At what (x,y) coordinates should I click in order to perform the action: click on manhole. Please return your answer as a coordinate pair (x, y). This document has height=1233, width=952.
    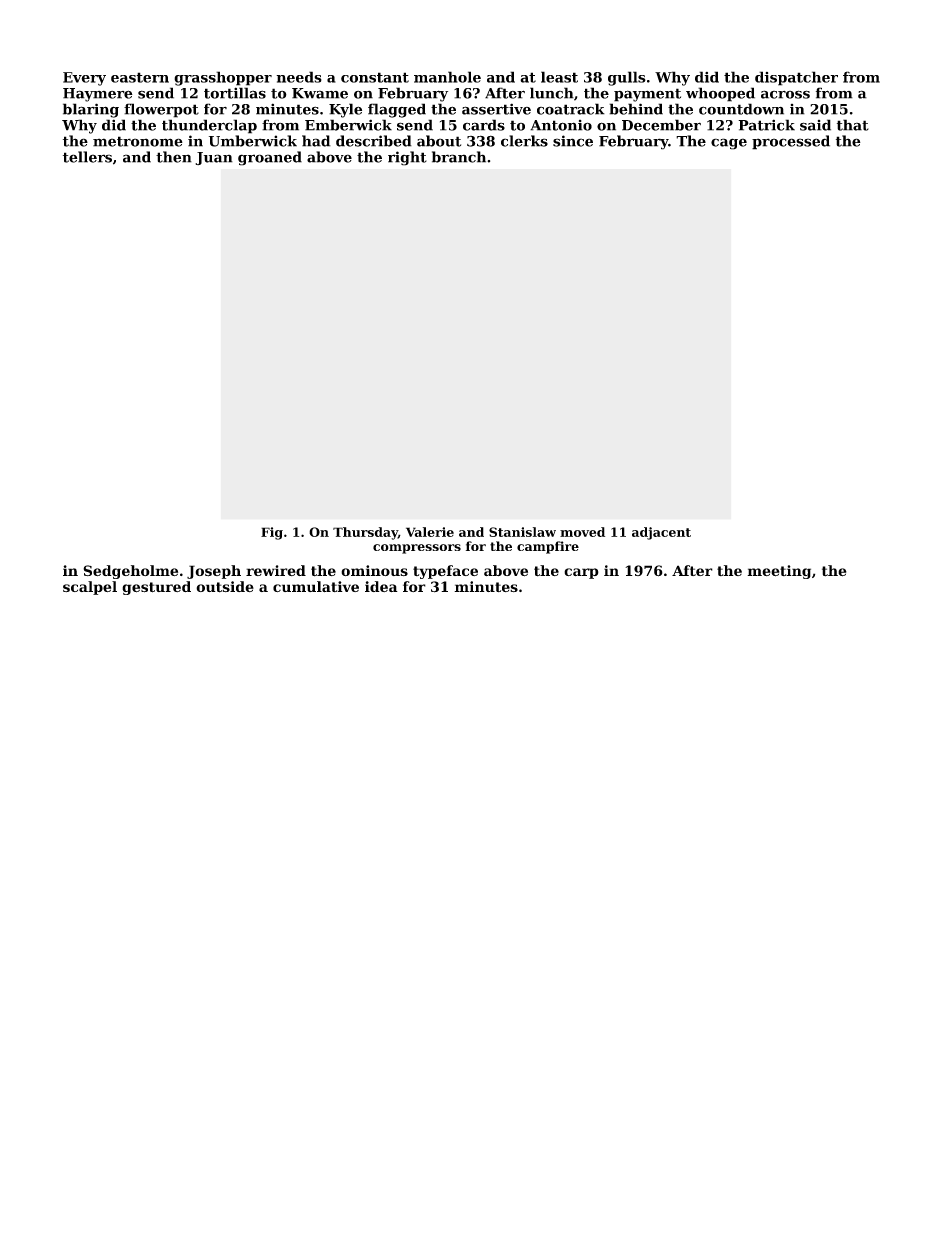
    Looking at the image, I should click on (447, 77).
